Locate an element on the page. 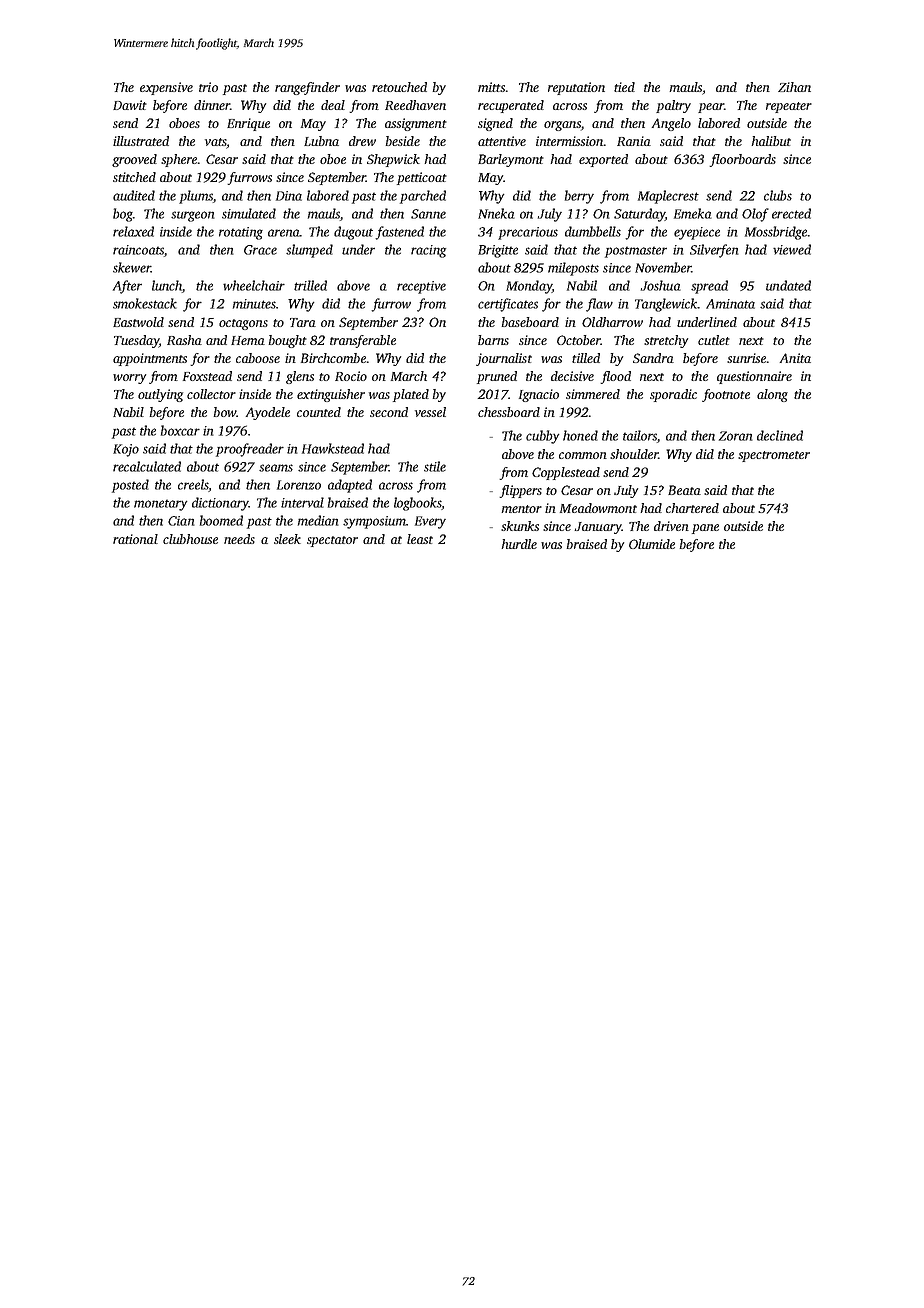  racing is located at coordinates (428, 251).
